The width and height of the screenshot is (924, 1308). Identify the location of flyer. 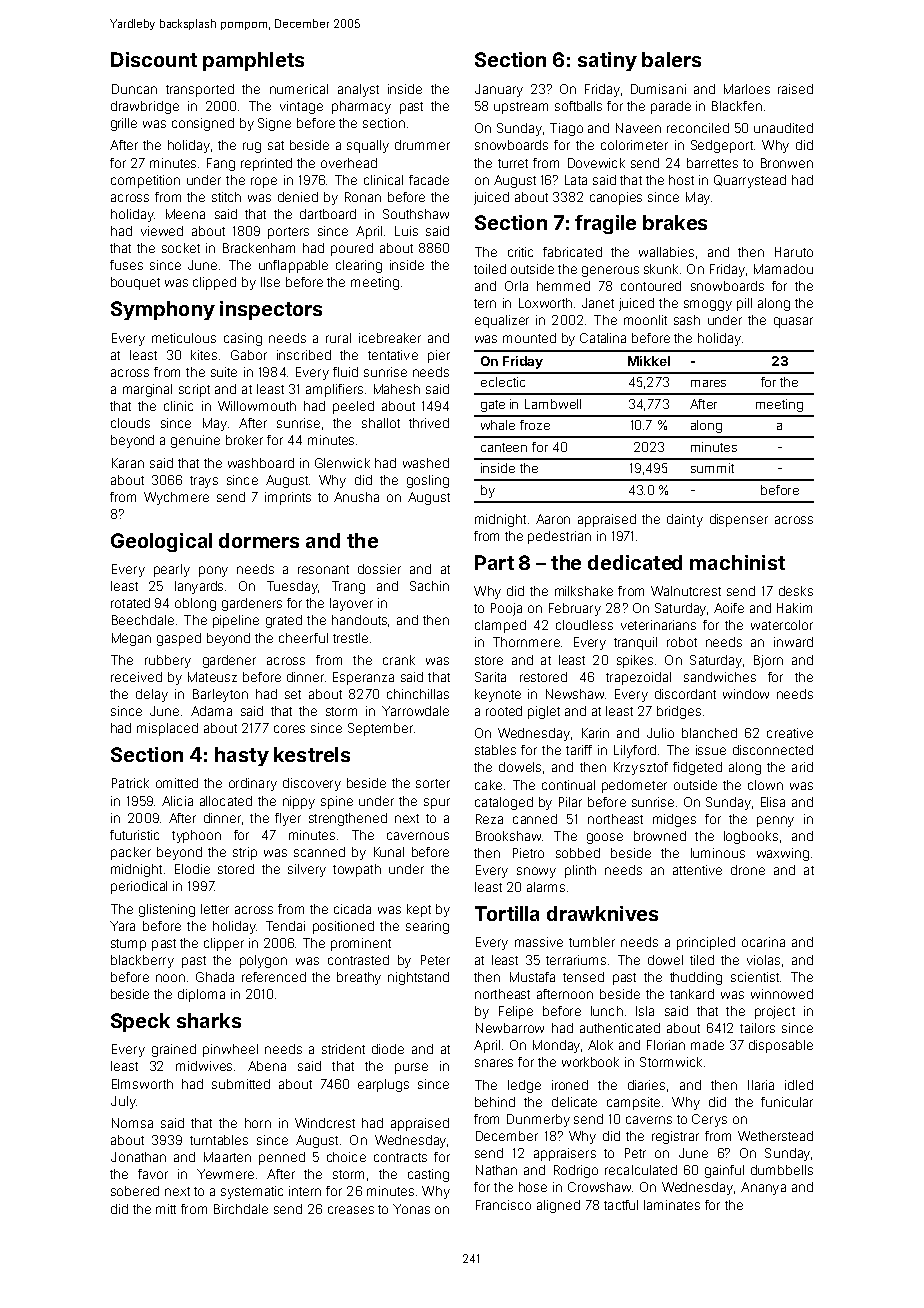
(288, 819).
